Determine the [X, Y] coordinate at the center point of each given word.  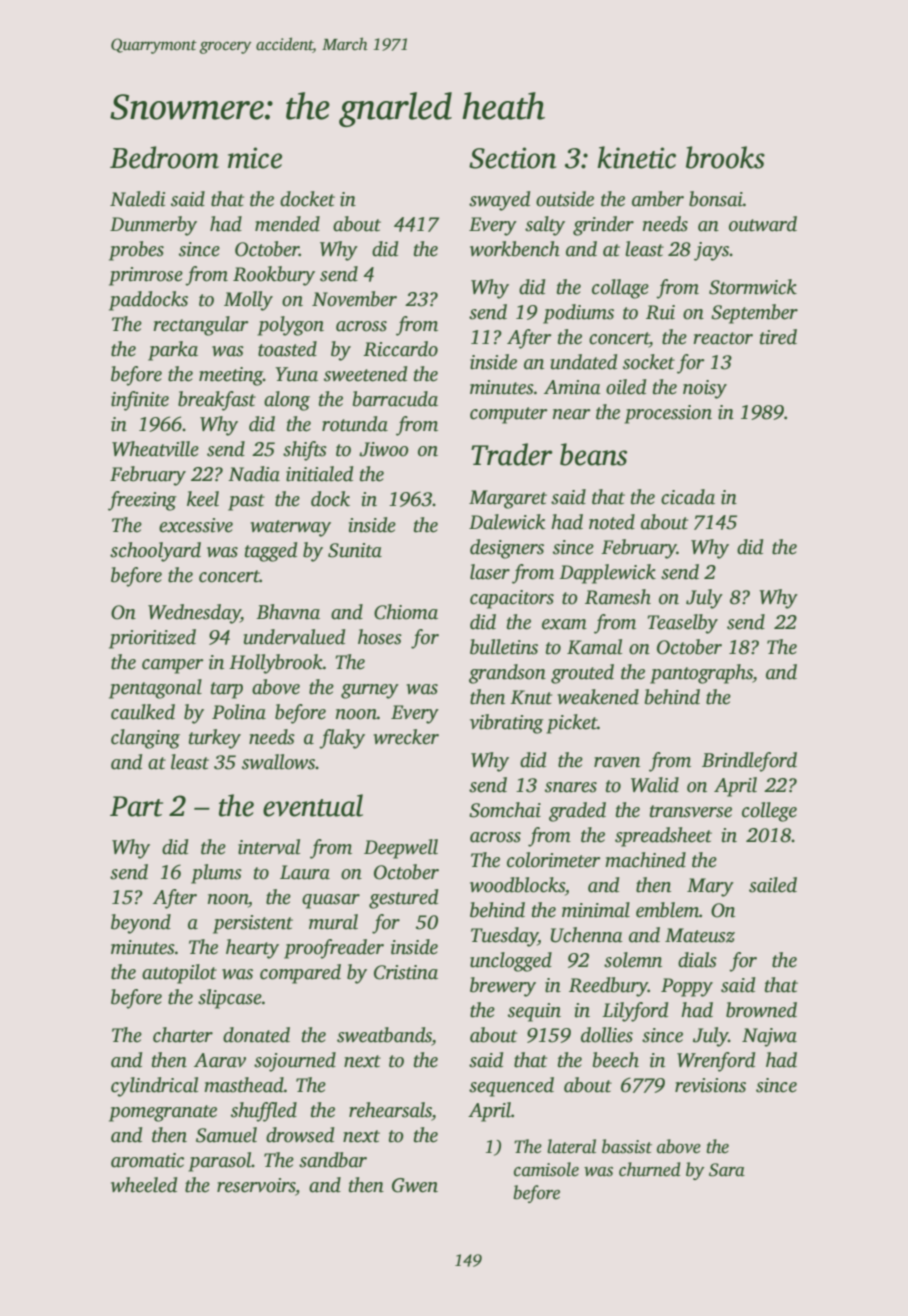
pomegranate [163, 1113]
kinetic [636, 157]
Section [512, 158]
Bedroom [164, 157]
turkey [215, 739]
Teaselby [683, 624]
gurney [370, 691]
